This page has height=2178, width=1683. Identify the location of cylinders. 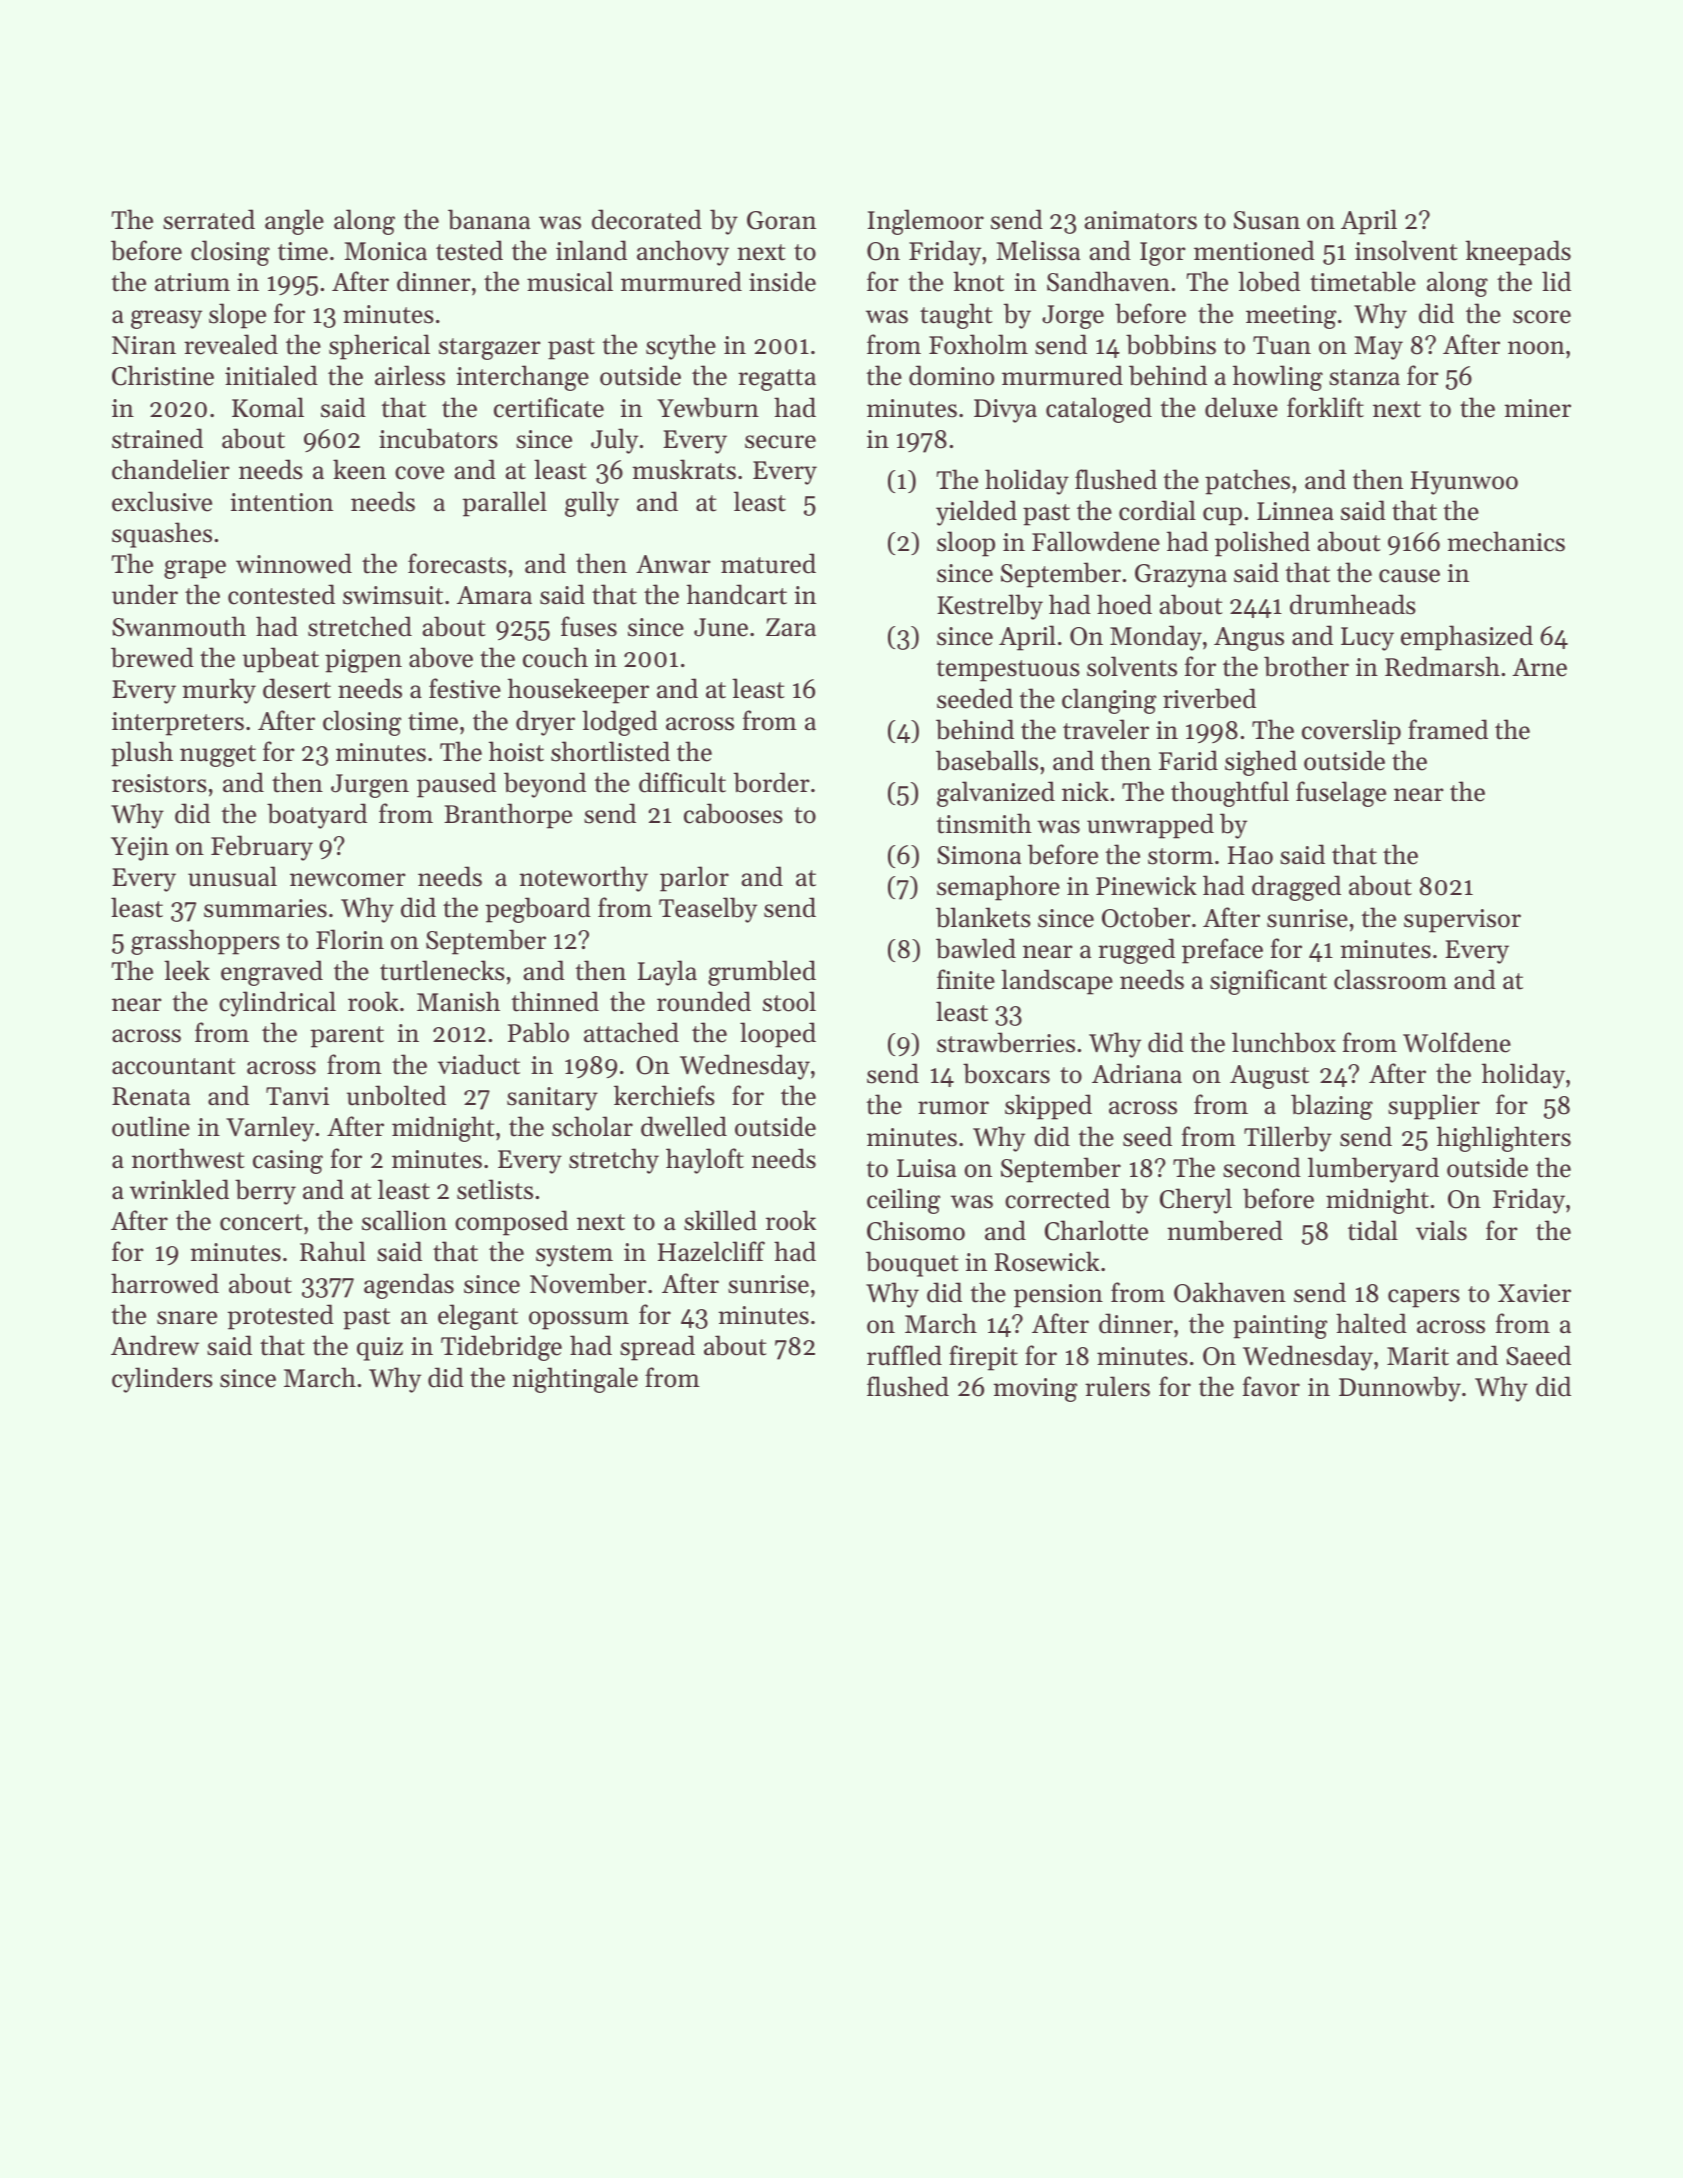
(162, 1380).
